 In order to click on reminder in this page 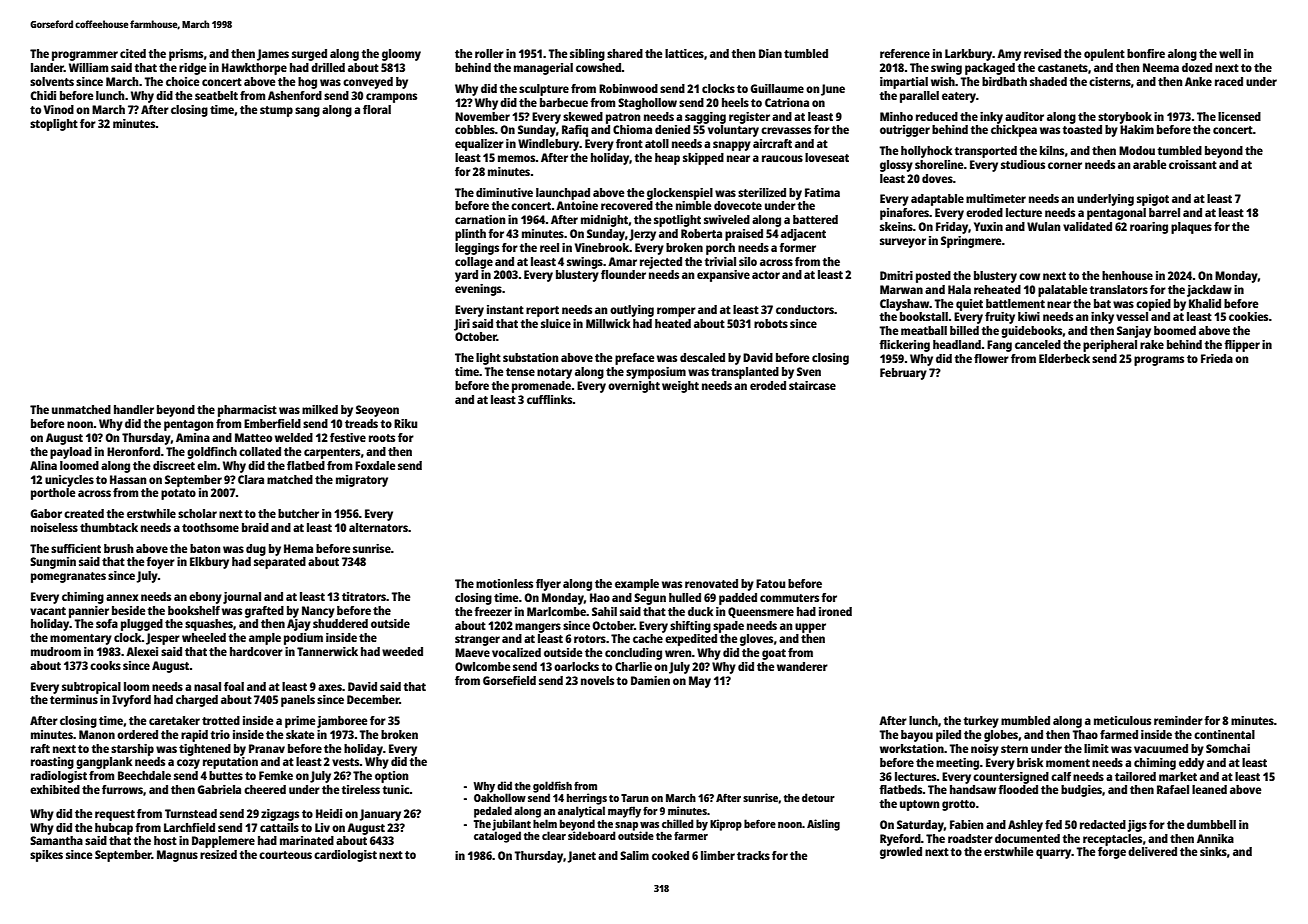, I will do `click(1178, 720)`.
